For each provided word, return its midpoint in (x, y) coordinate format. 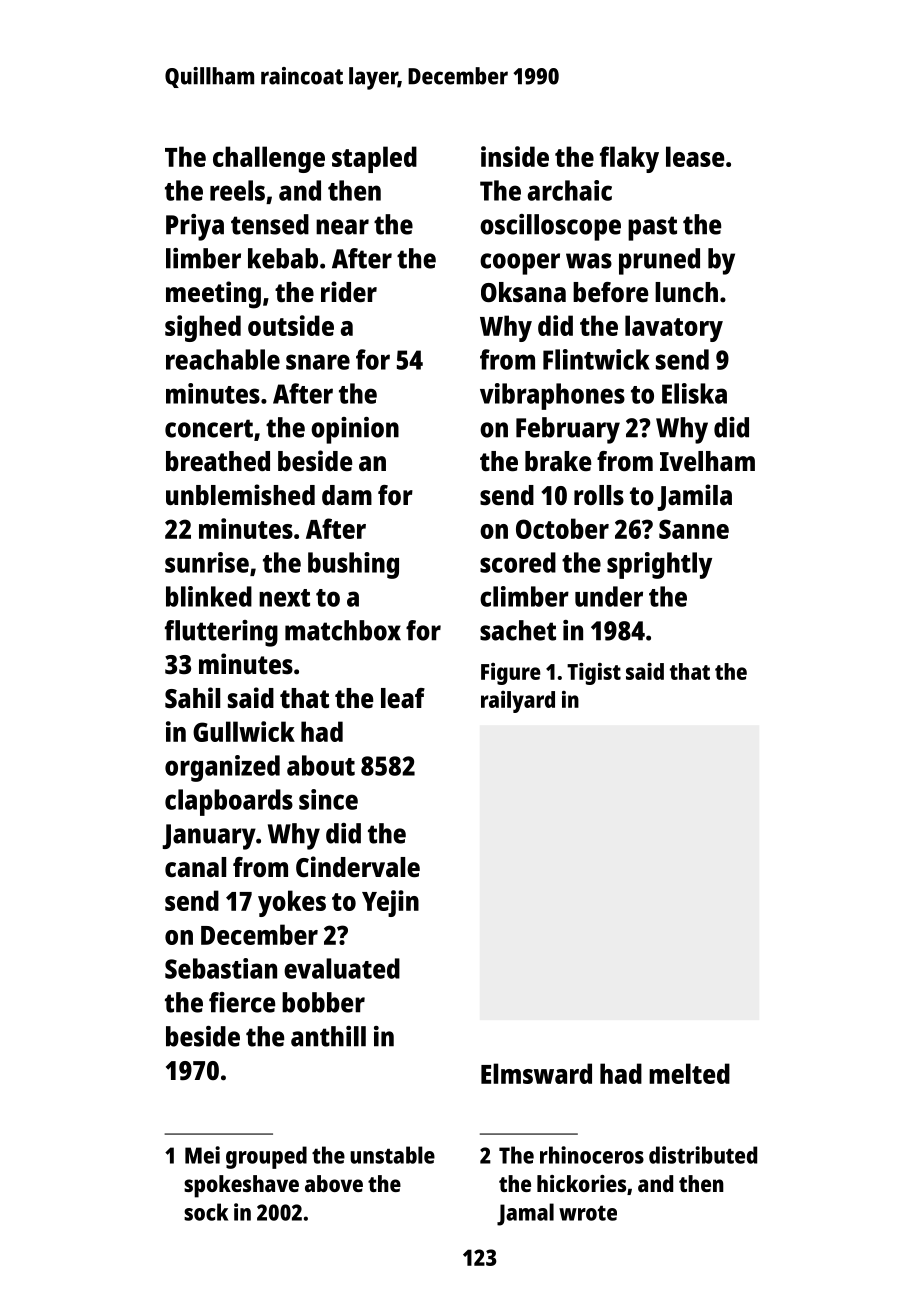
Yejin (390, 903)
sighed (203, 328)
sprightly (659, 565)
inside (515, 156)
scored (518, 562)
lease (695, 156)
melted (689, 1073)
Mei (202, 1155)
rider (349, 291)
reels (237, 190)
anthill (328, 1036)
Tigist (594, 674)
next (284, 598)
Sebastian (221, 968)
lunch (686, 292)
